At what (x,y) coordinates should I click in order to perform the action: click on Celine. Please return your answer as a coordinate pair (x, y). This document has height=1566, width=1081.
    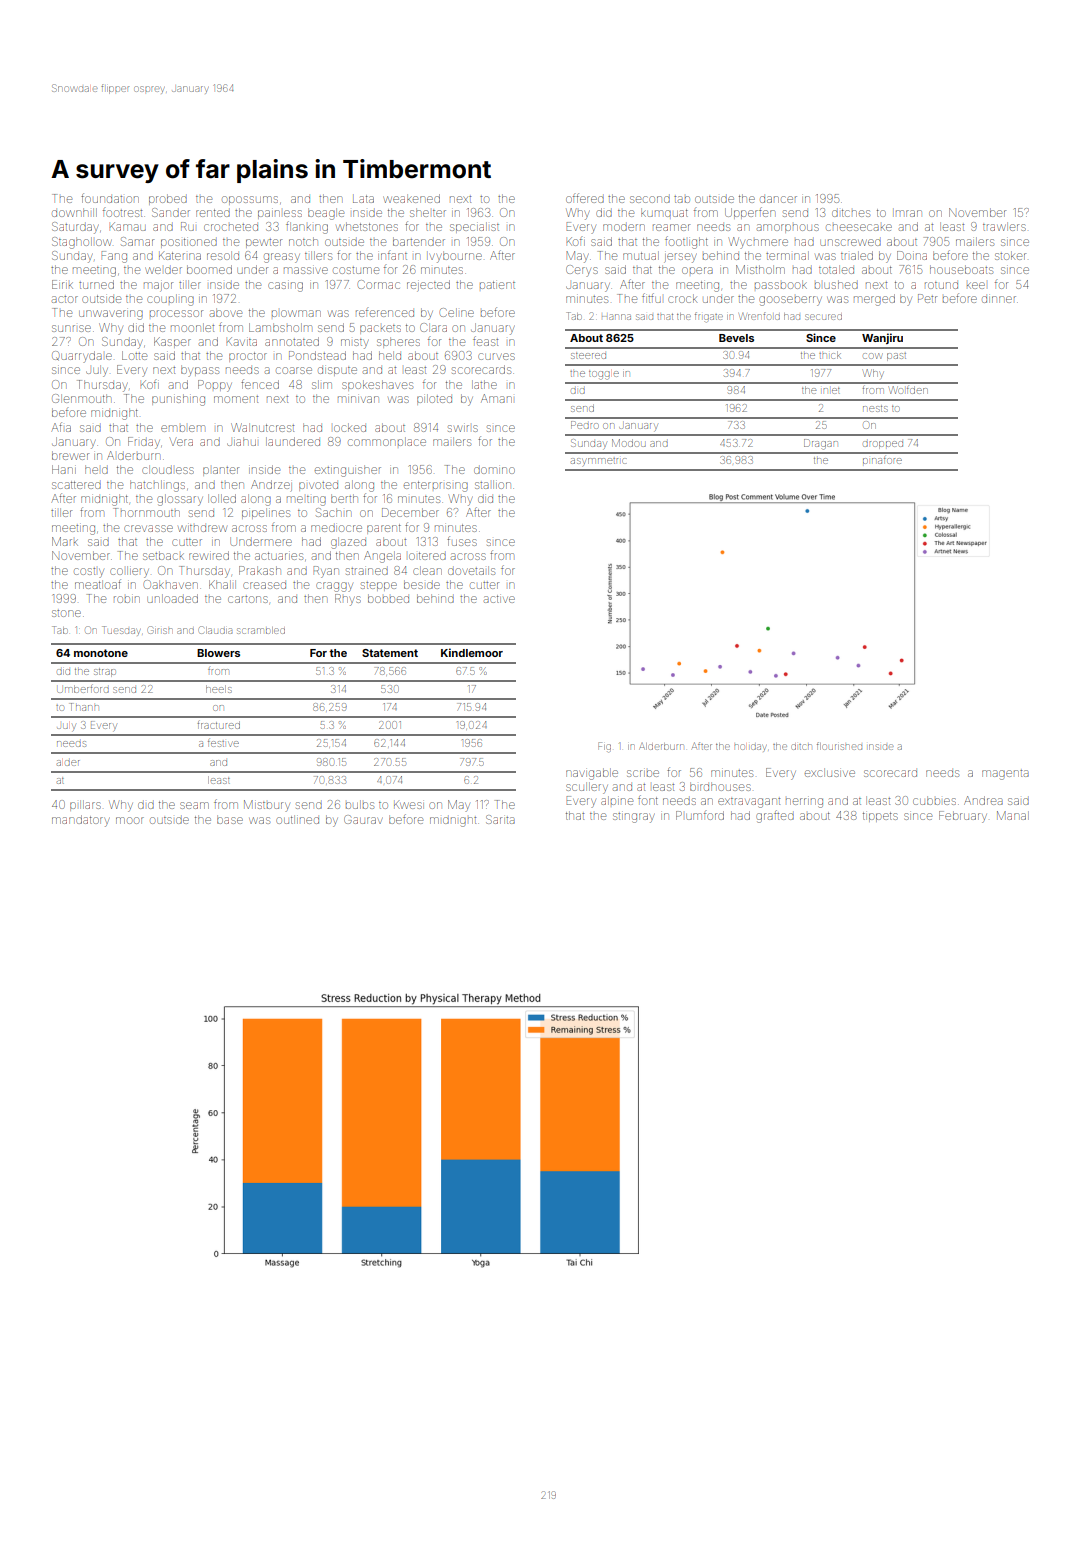
    Looking at the image, I should click on (457, 312).
